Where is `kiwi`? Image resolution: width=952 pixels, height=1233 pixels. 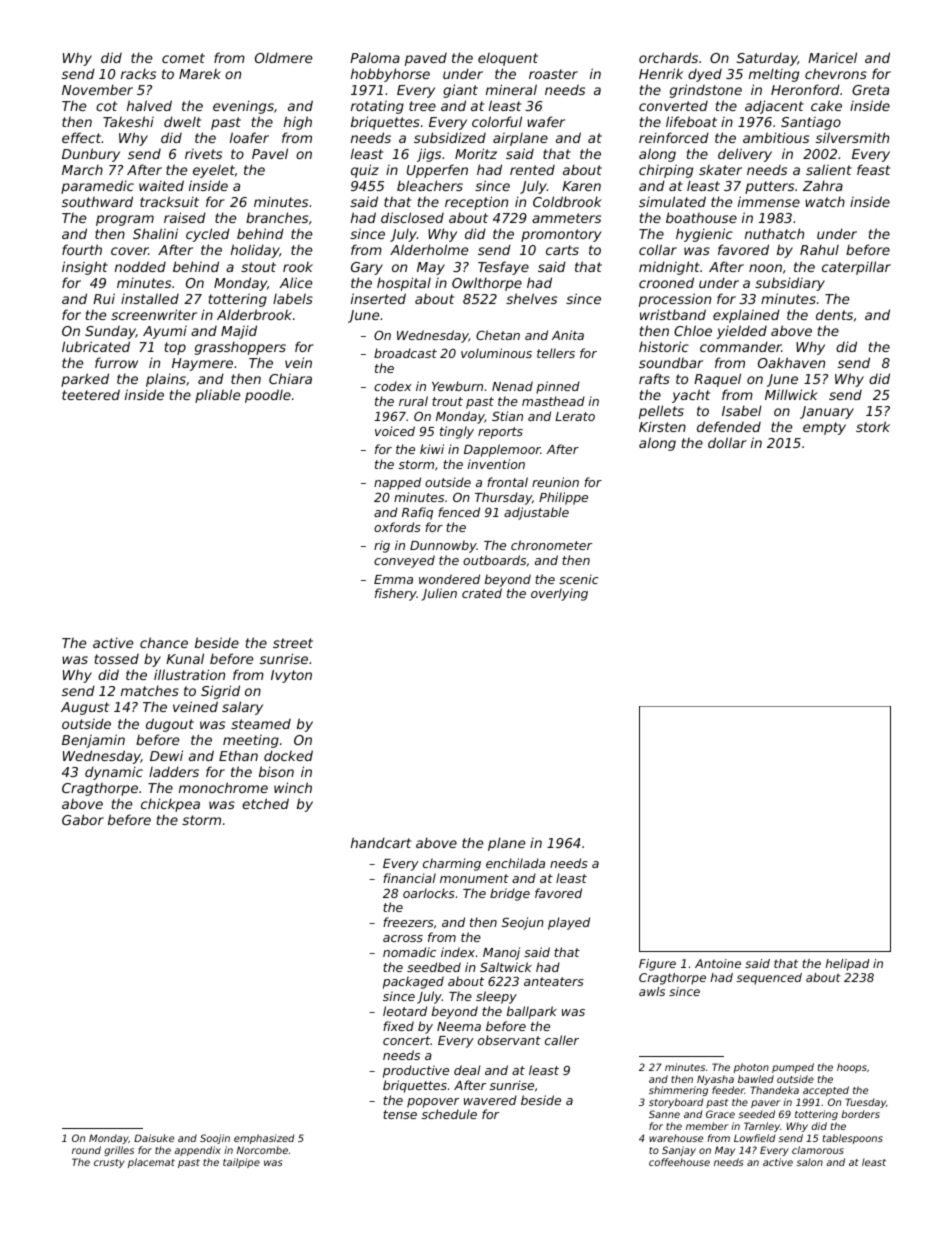
kiwi is located at coordinates (432, 449).
